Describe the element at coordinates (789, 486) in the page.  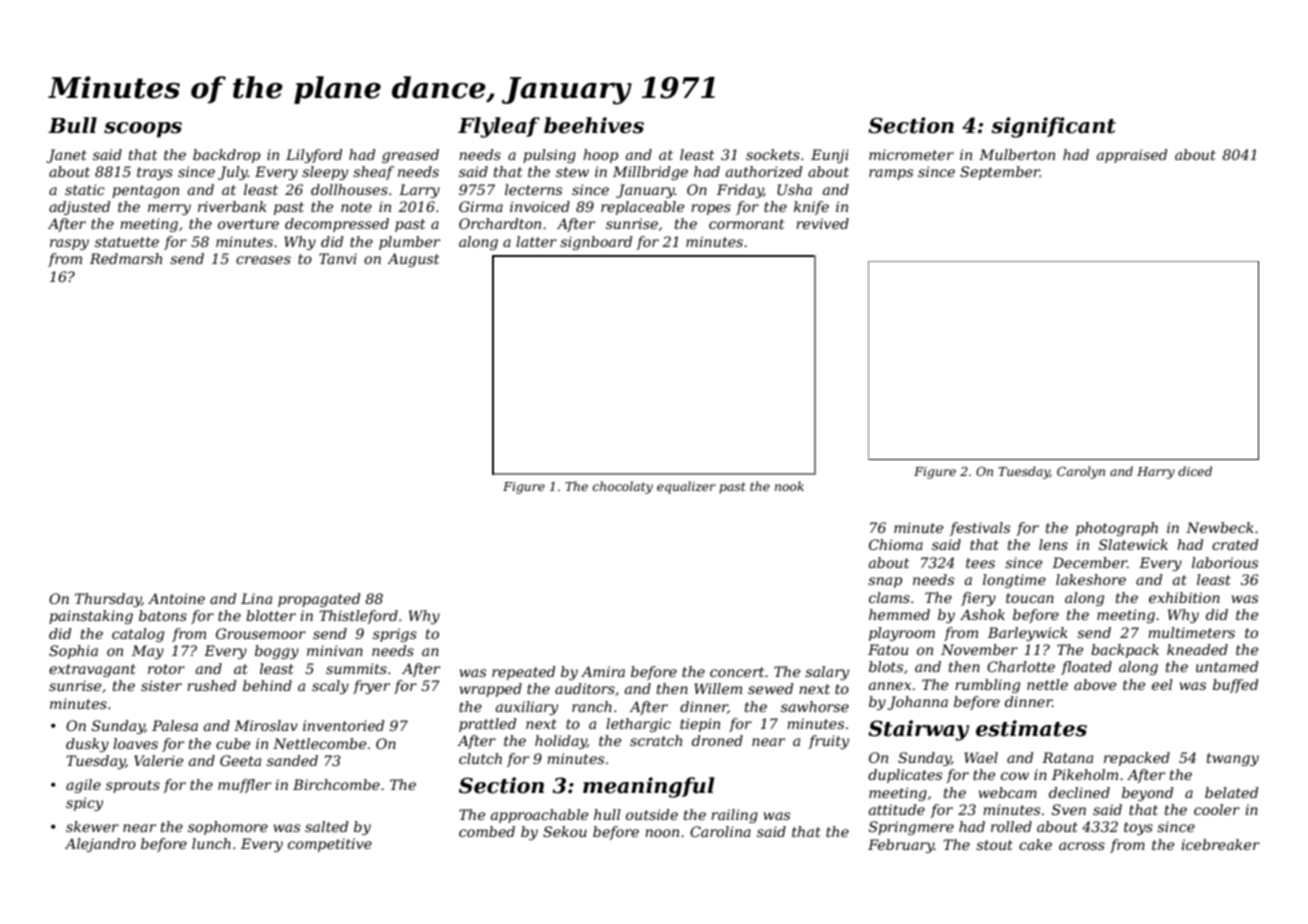
I see `nook` at that location.
